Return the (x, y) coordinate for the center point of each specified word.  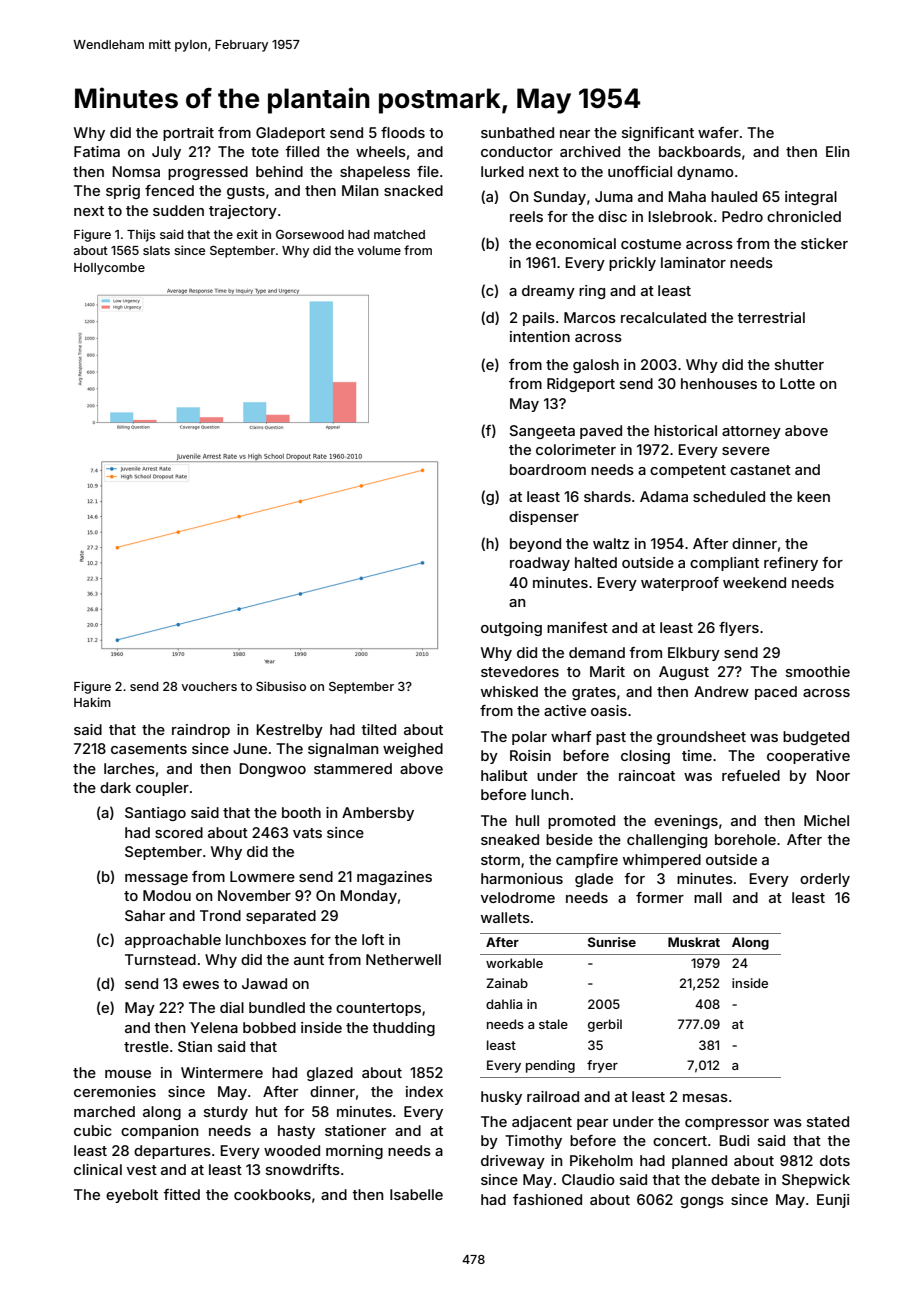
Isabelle (416, 1194)
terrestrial (771, 317)
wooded (292, 1150)
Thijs (141, 235)
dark (115, 787)
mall (708, 897)
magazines (394, 878)
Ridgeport (581, 385)
